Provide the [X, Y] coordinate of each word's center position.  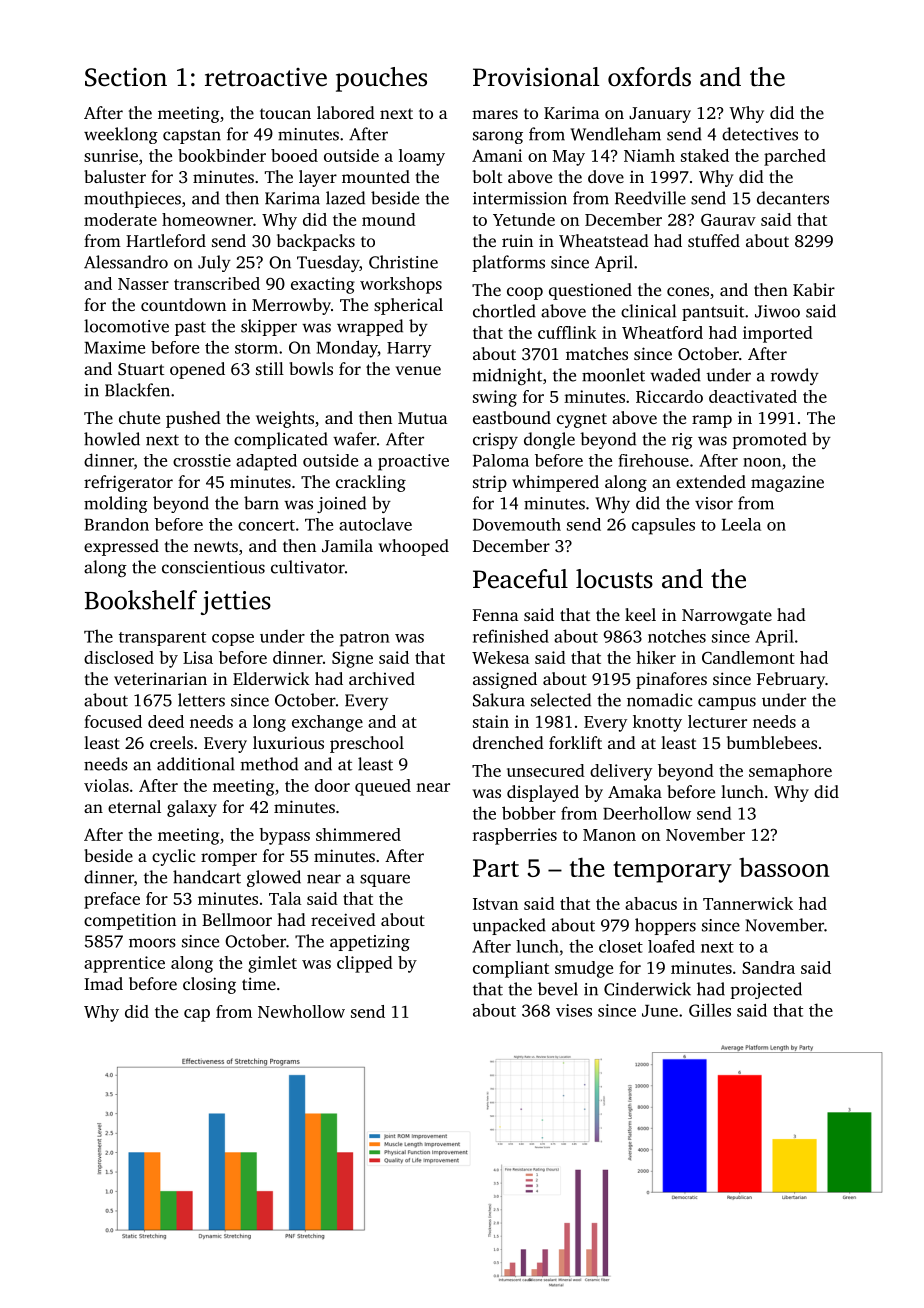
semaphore [790, 772]
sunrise [111, 155]
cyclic [173, 857]
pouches [381, 79]
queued [383, 787]
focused [113, 721]
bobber [529, 813]
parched [795, 157]
